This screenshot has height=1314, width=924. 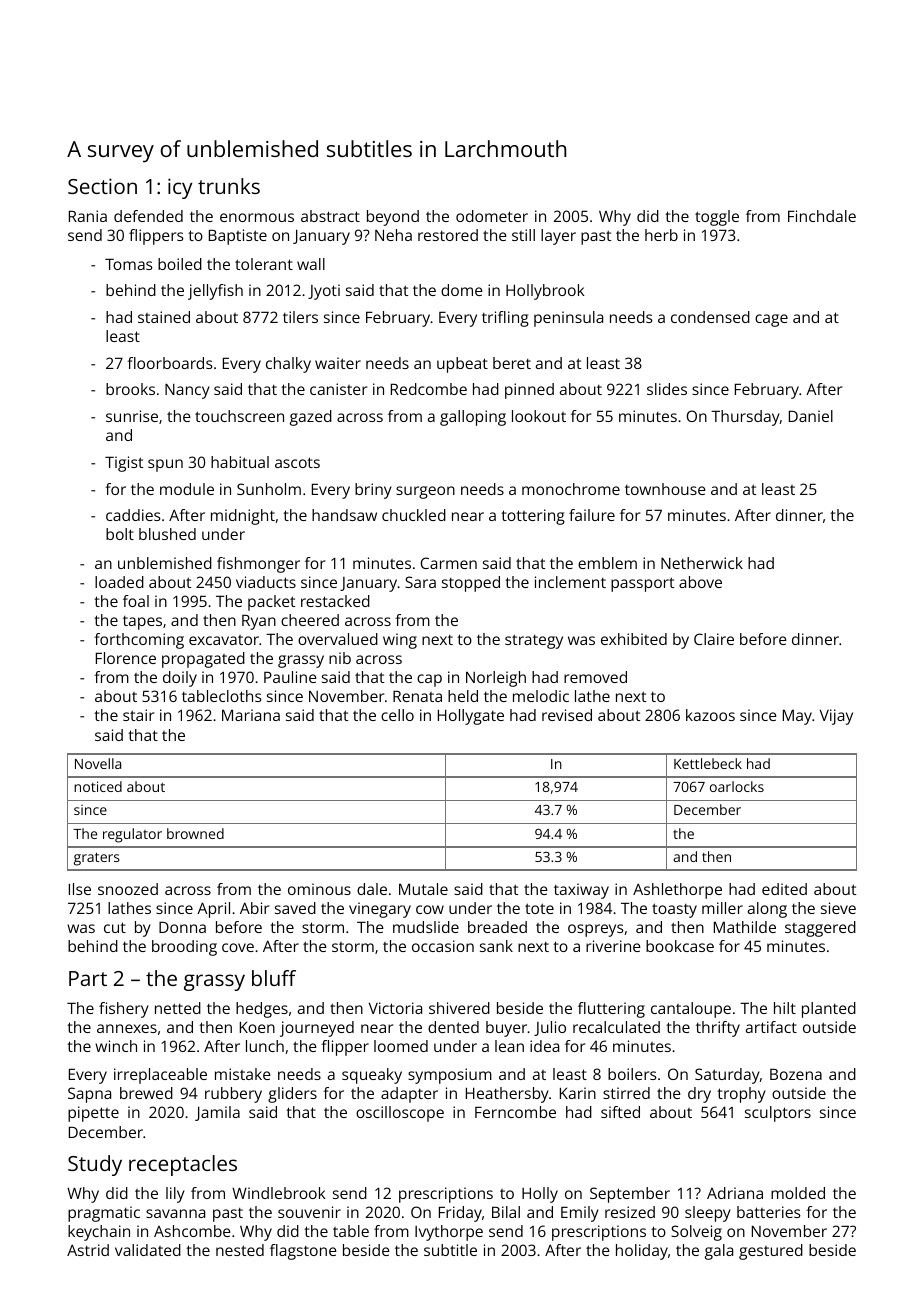 I want to click on brooks, so click(x=130, y=389).
